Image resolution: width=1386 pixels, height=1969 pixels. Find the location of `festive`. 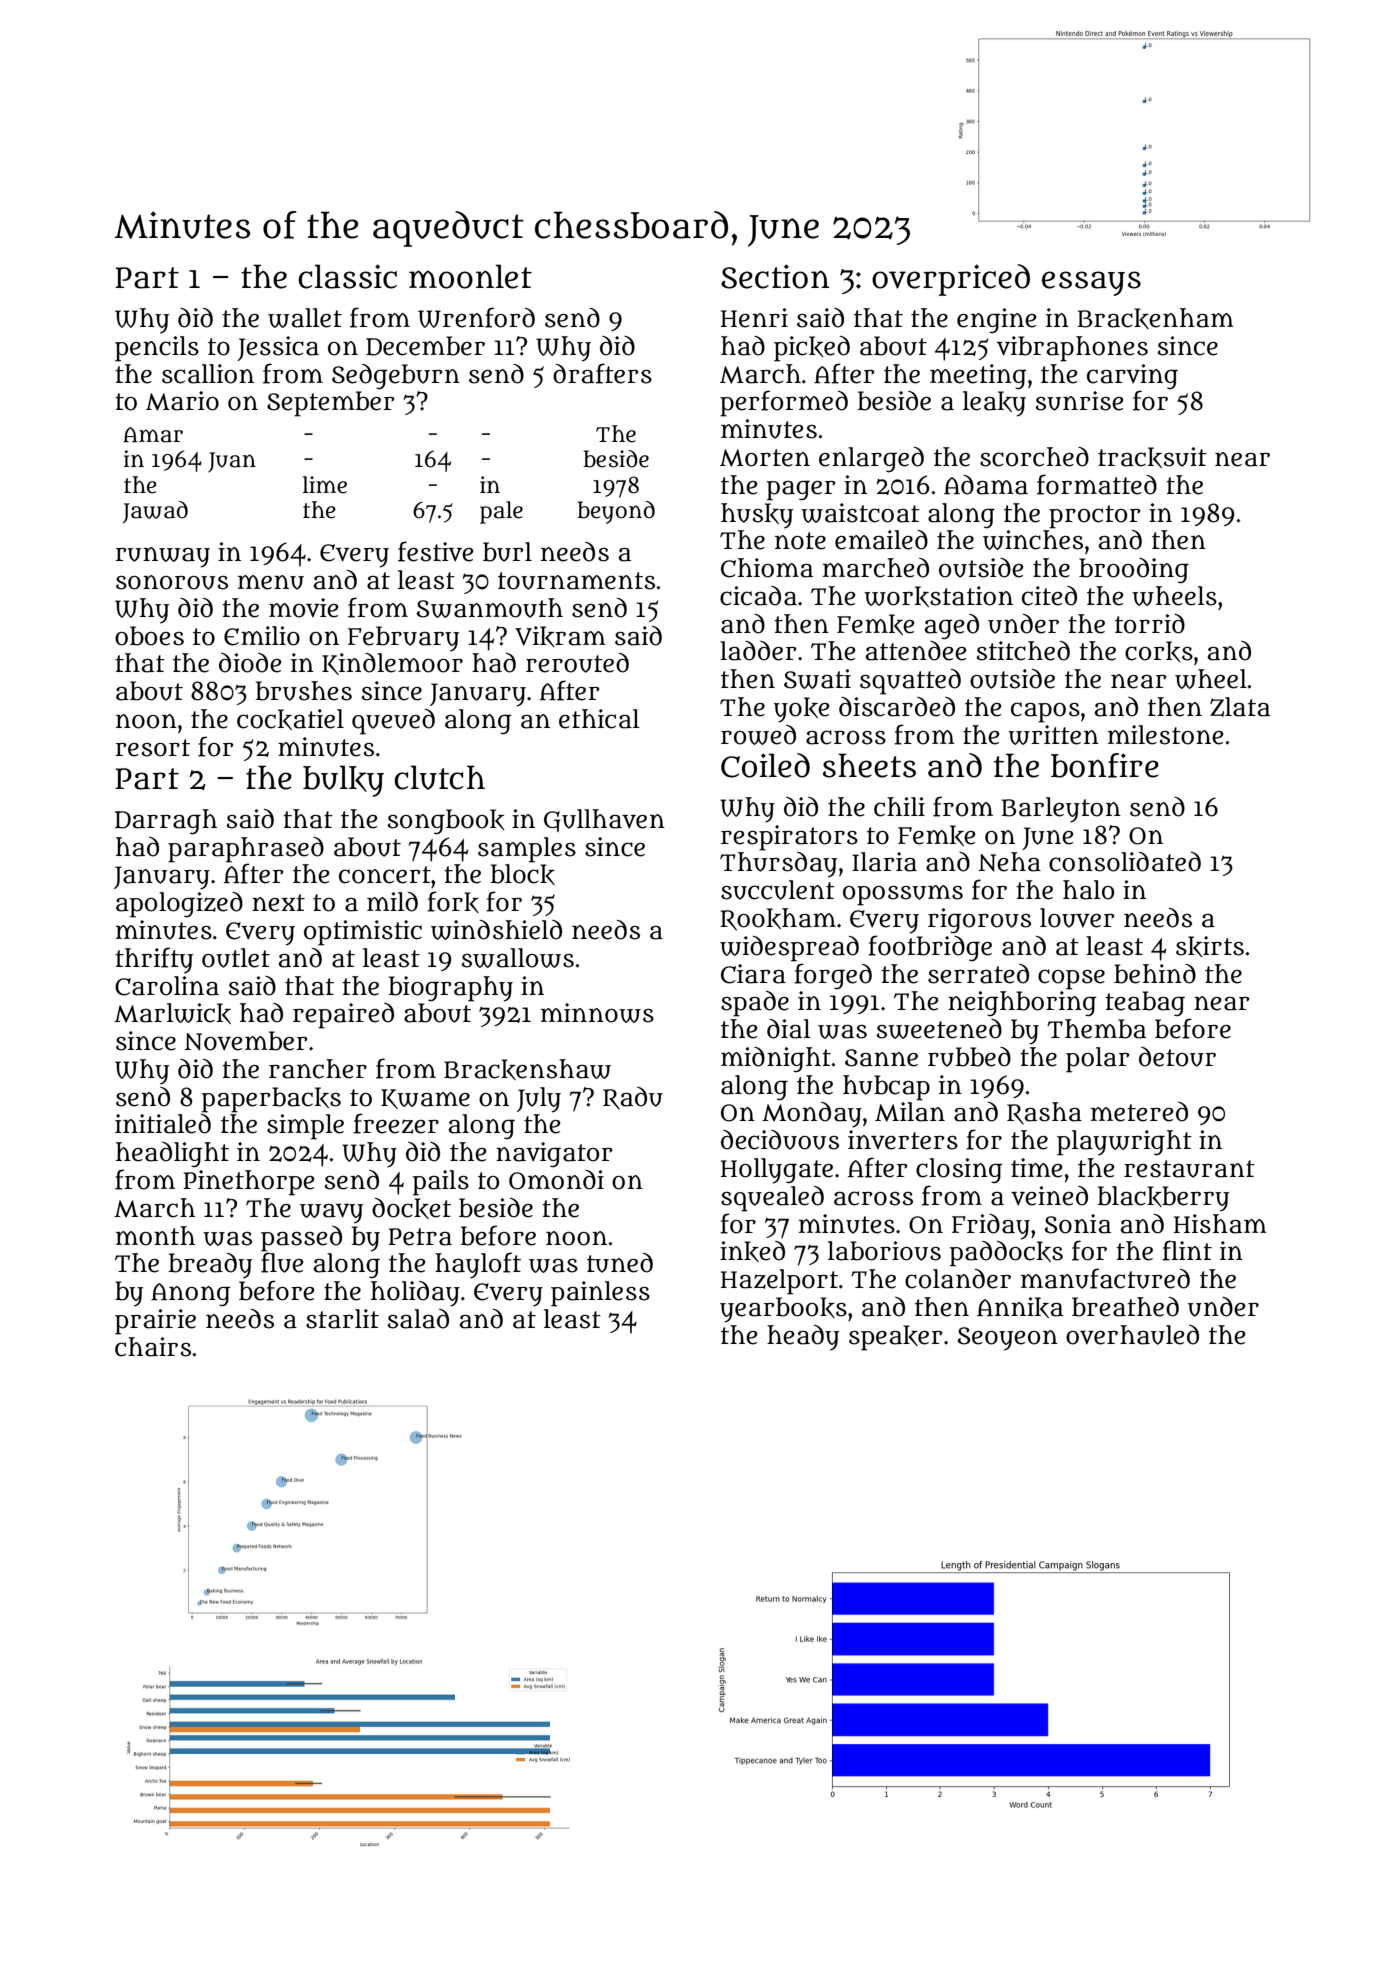

festive is located at coordinates (435, 551).
